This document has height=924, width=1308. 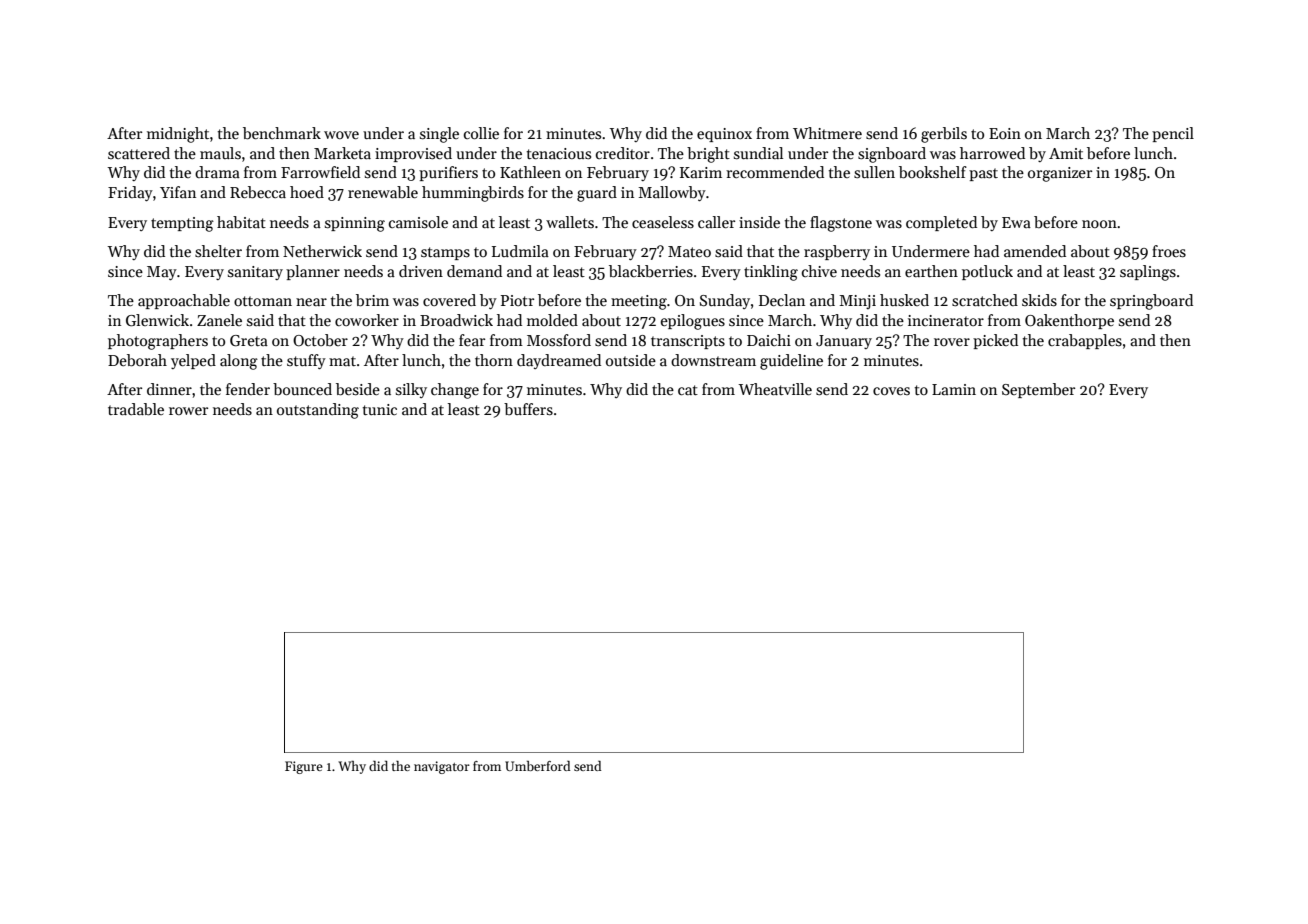 I want to click on collie, so click(x=481, y=133).
